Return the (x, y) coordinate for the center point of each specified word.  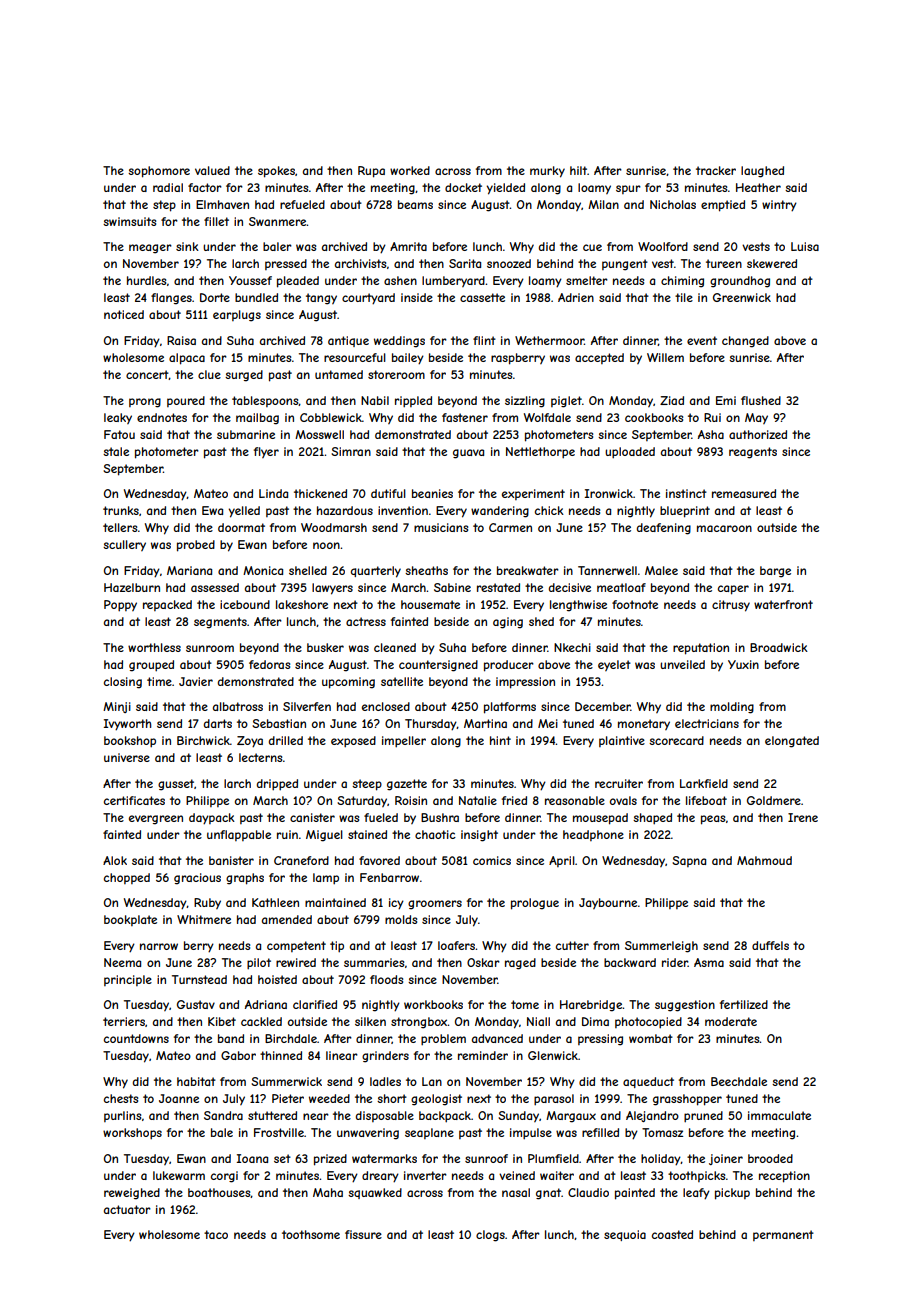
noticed (124, 314)
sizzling (525, 402)
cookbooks (654, 417)
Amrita (408, 246)
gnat (548, 1194)
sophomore (159, 172)
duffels (770, 945)
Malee (661, 570)
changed (745, 342)
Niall (538, 1021)
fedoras (269, 664)
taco (216, 1234)
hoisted (277, 979)
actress (366, 621)
